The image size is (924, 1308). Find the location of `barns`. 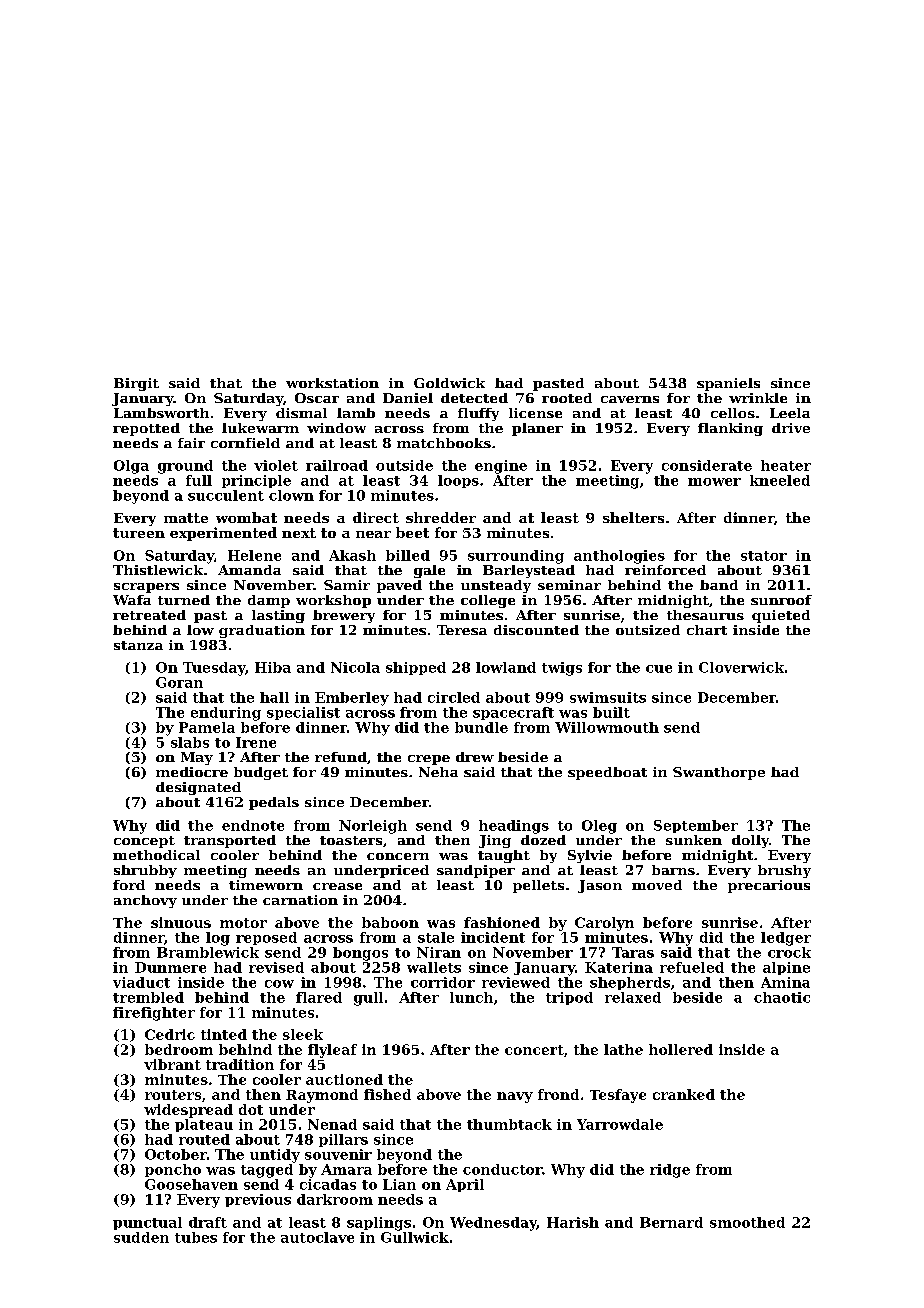

barns is located at coordinates (673, 870).
